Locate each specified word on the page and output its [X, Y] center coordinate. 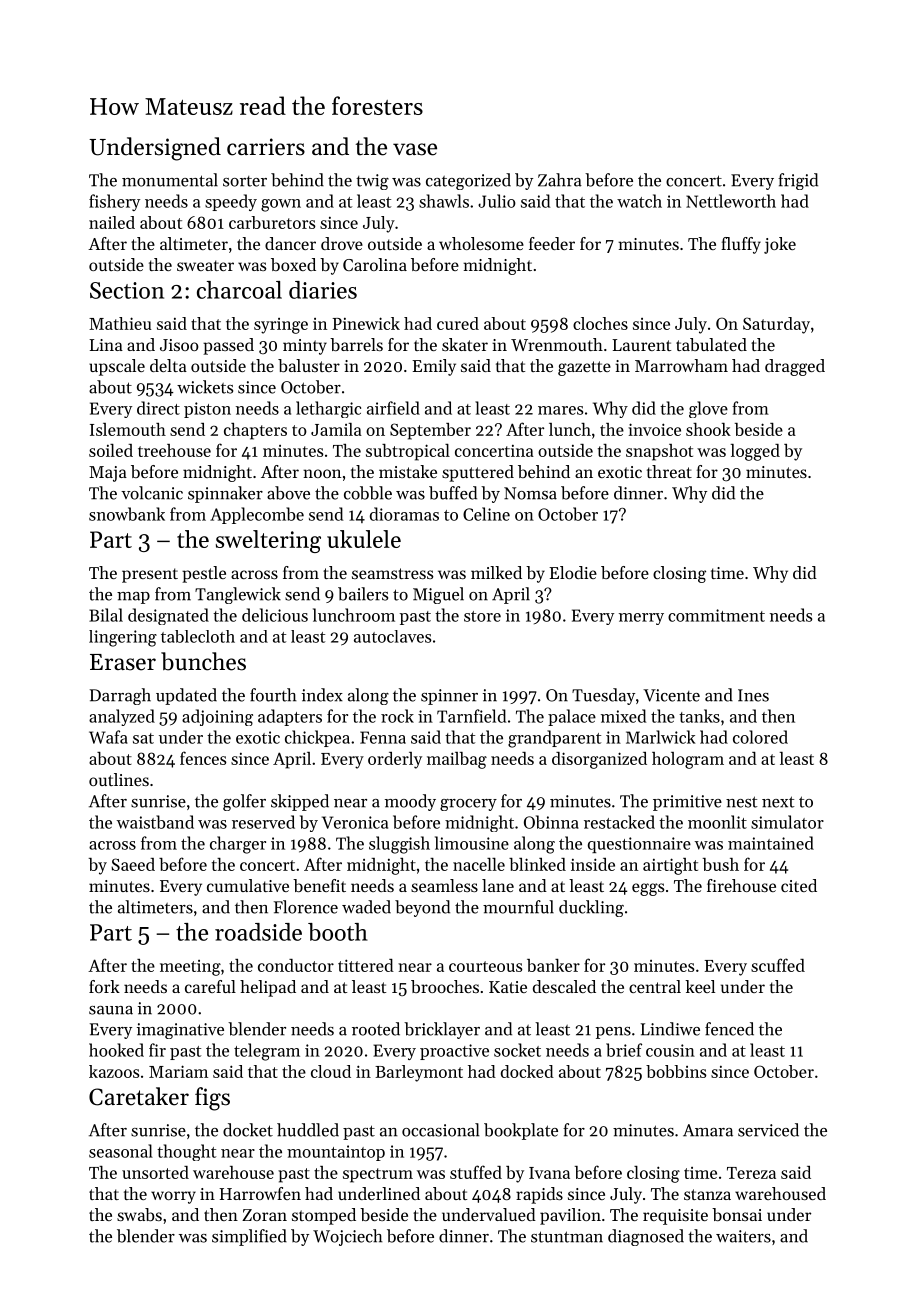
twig [372, 182]
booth [338, 932]
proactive [454, 1052]
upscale [117, 367]
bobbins [676, 1071]
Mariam [178, 1071]
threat [669, 471]
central [655, 986]
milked [496, 572]
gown [281, 205]
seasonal [121, 1151]
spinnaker [225, 494]
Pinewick [366, 323]
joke [780, 245]
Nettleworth [731, 201]
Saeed [133, 864]
